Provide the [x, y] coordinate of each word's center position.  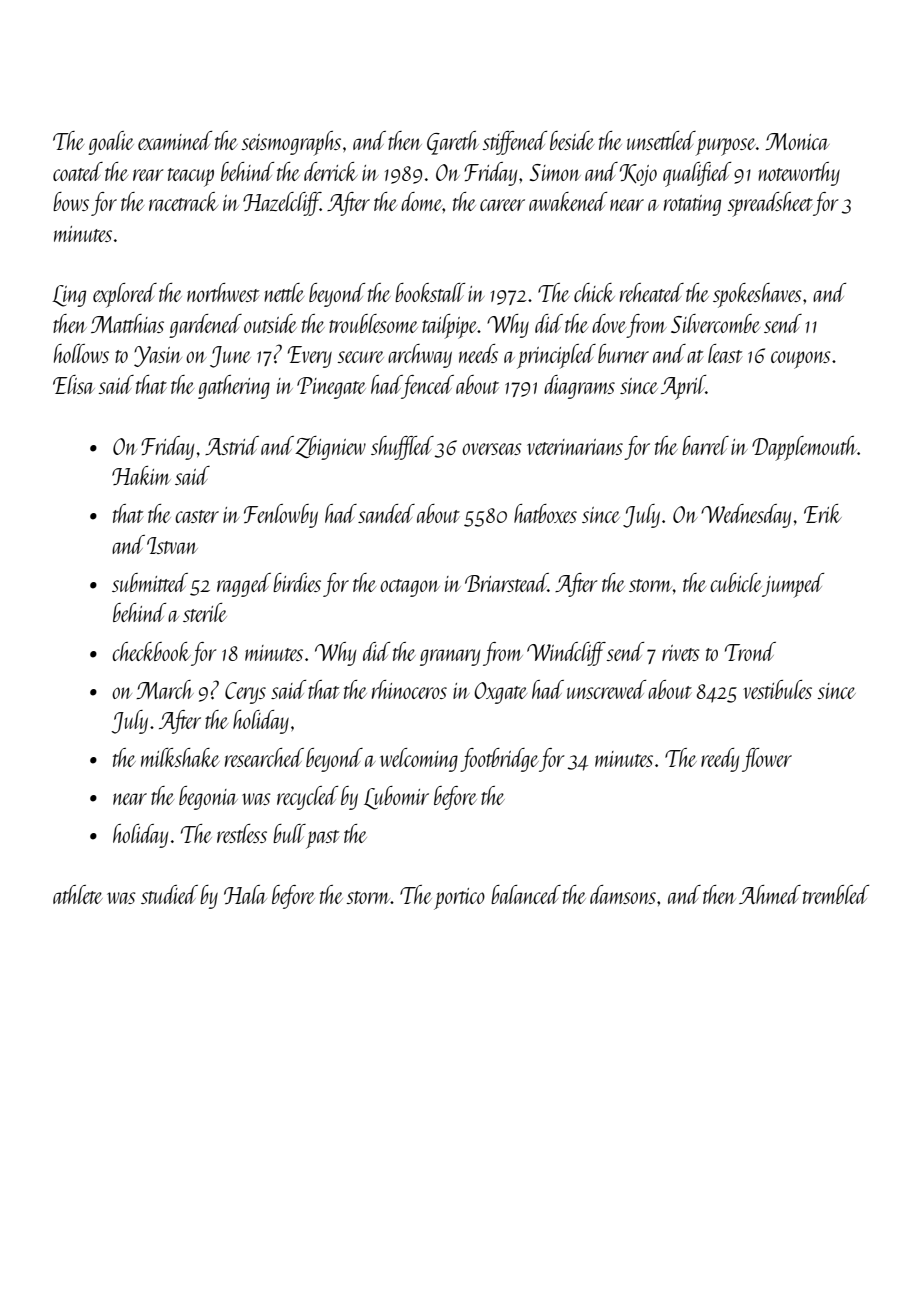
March [165, 689]
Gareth [453, 143]
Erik [823, 513]
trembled [836, 894]
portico [459, 899]
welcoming [419, 760]
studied [169, 894]
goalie [111, 143]
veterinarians [575, 447]
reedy [720, 760]
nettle [284, 292]
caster [197, 516]
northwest [223, 292]
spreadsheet [770, 204]
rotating [692, 205]
